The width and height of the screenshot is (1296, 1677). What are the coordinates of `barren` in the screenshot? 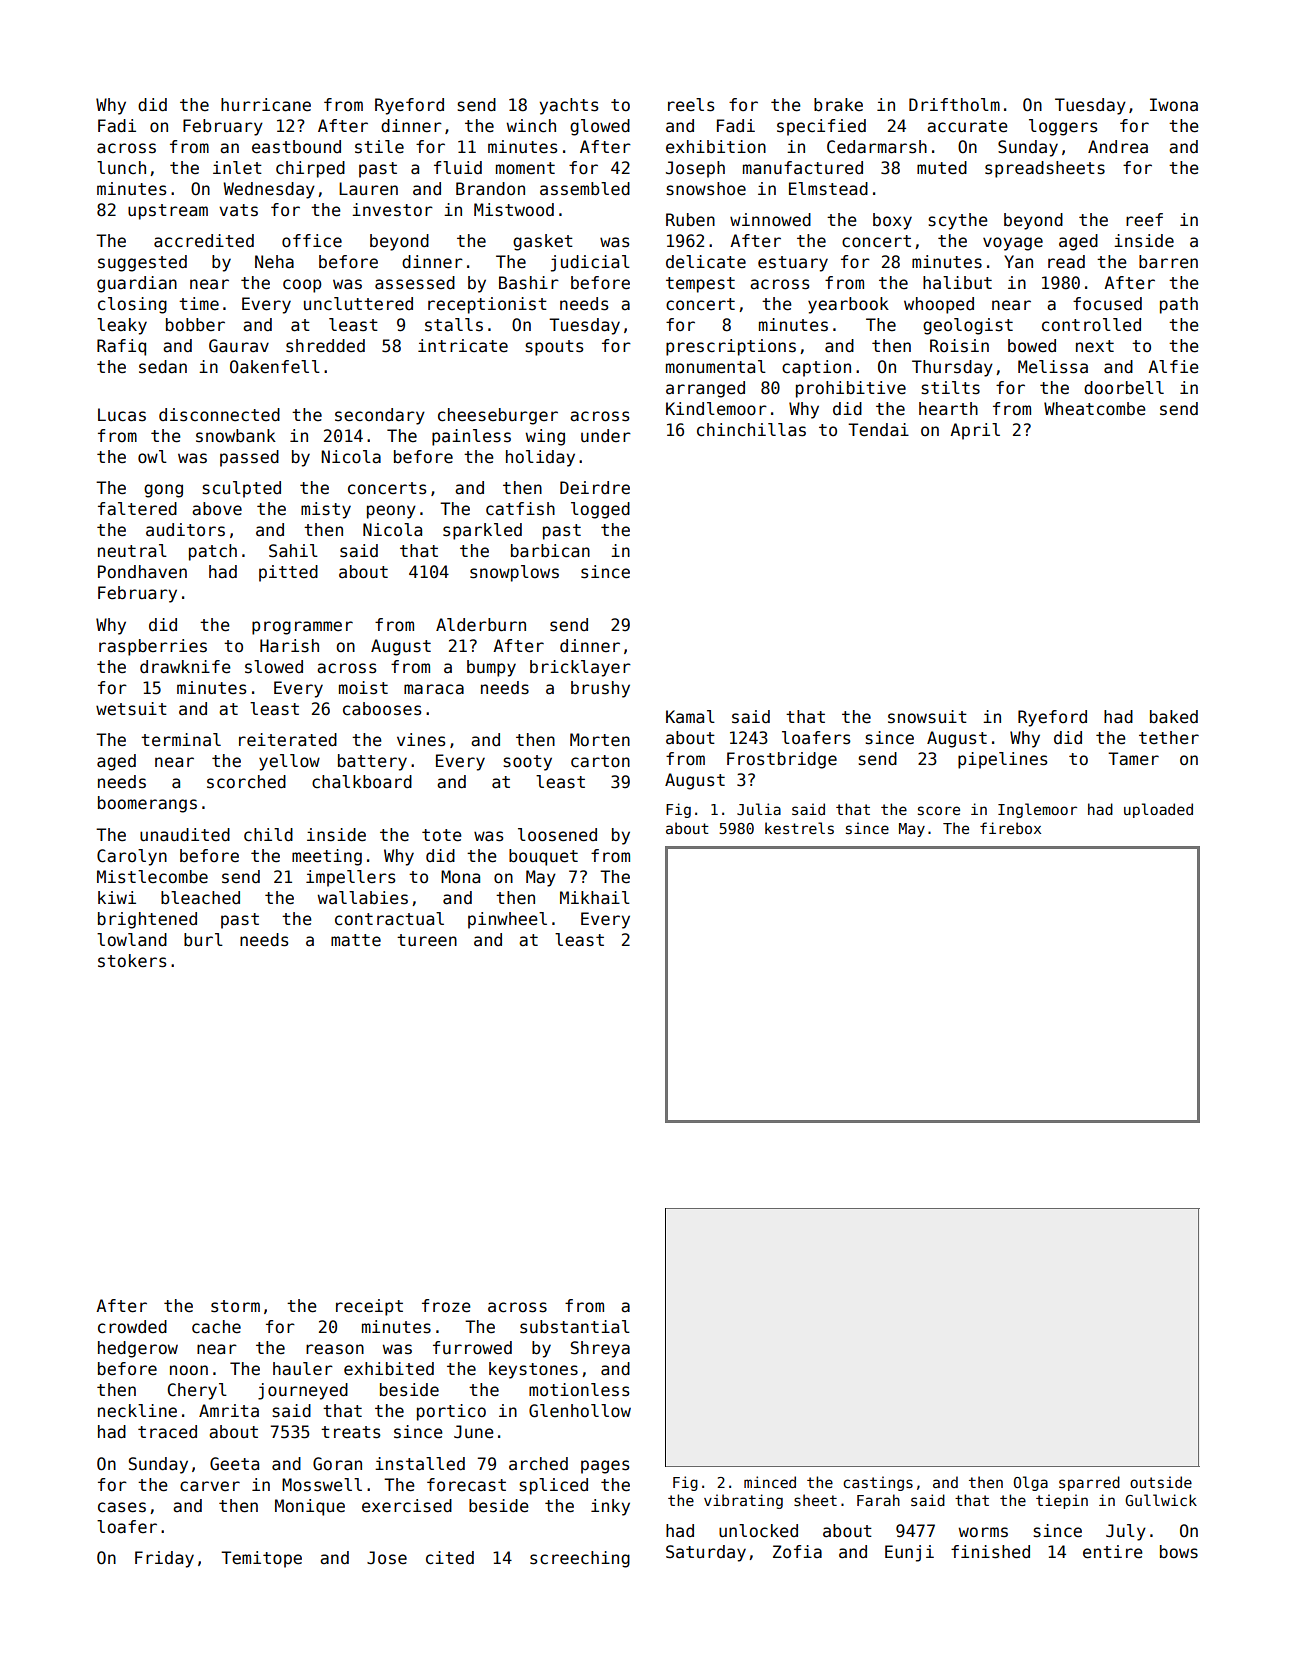 It's located at (1168, 262).
